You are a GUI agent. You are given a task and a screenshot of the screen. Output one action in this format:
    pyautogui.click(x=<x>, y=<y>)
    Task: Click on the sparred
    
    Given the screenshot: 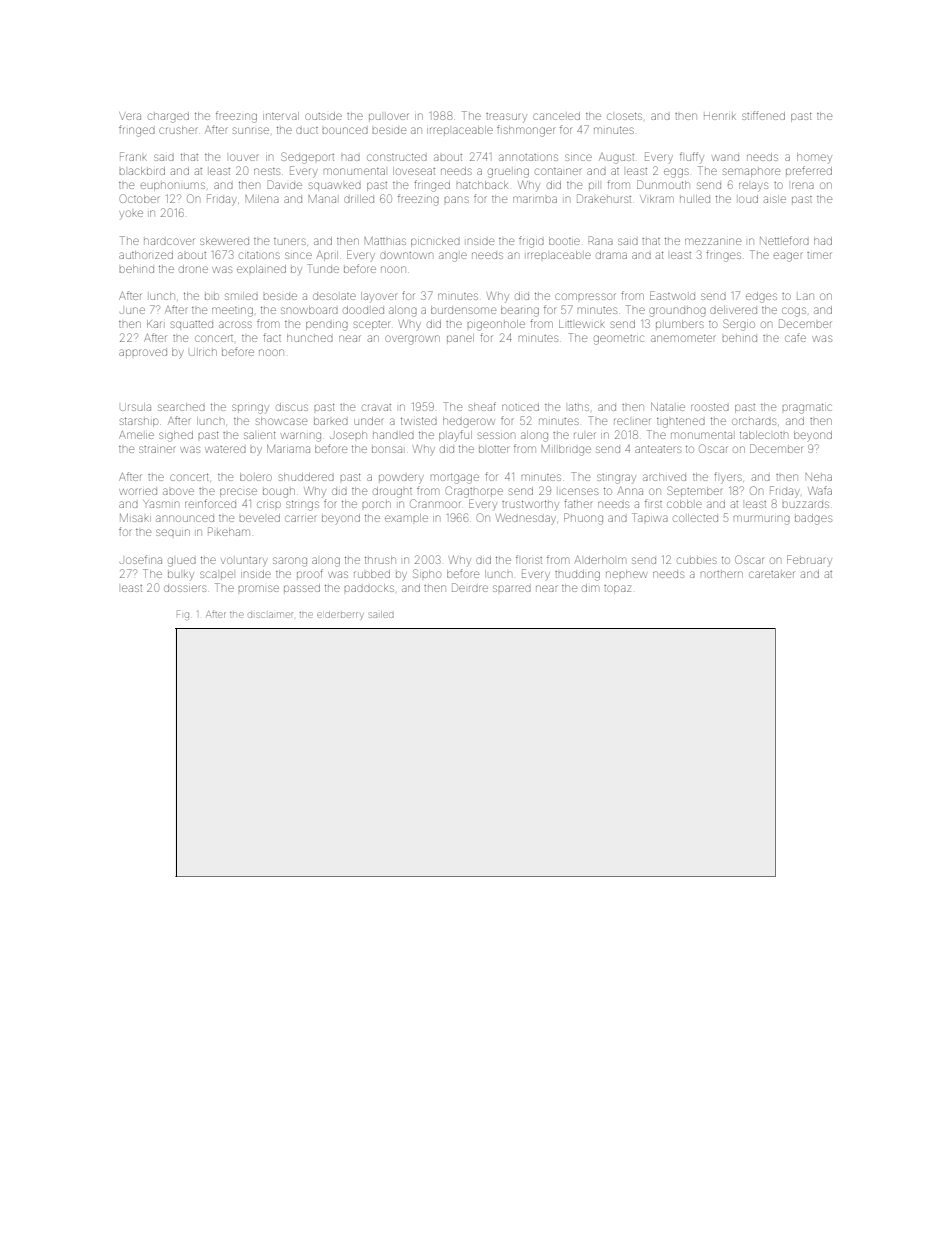 What is the action you would take?
    pyautogui.click(x=512, y=588)
